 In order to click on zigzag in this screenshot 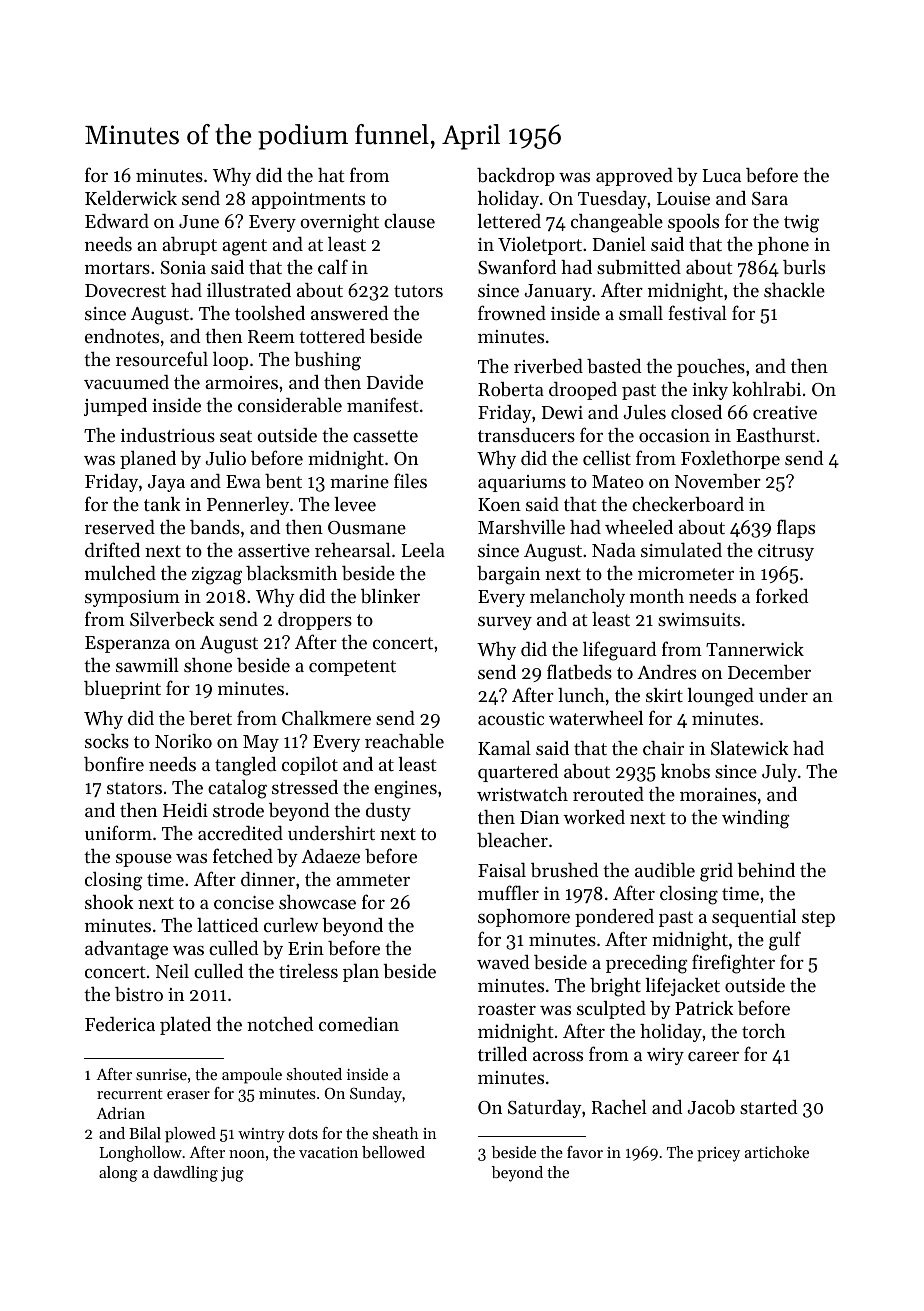, I will do `click(217, 576)`.
